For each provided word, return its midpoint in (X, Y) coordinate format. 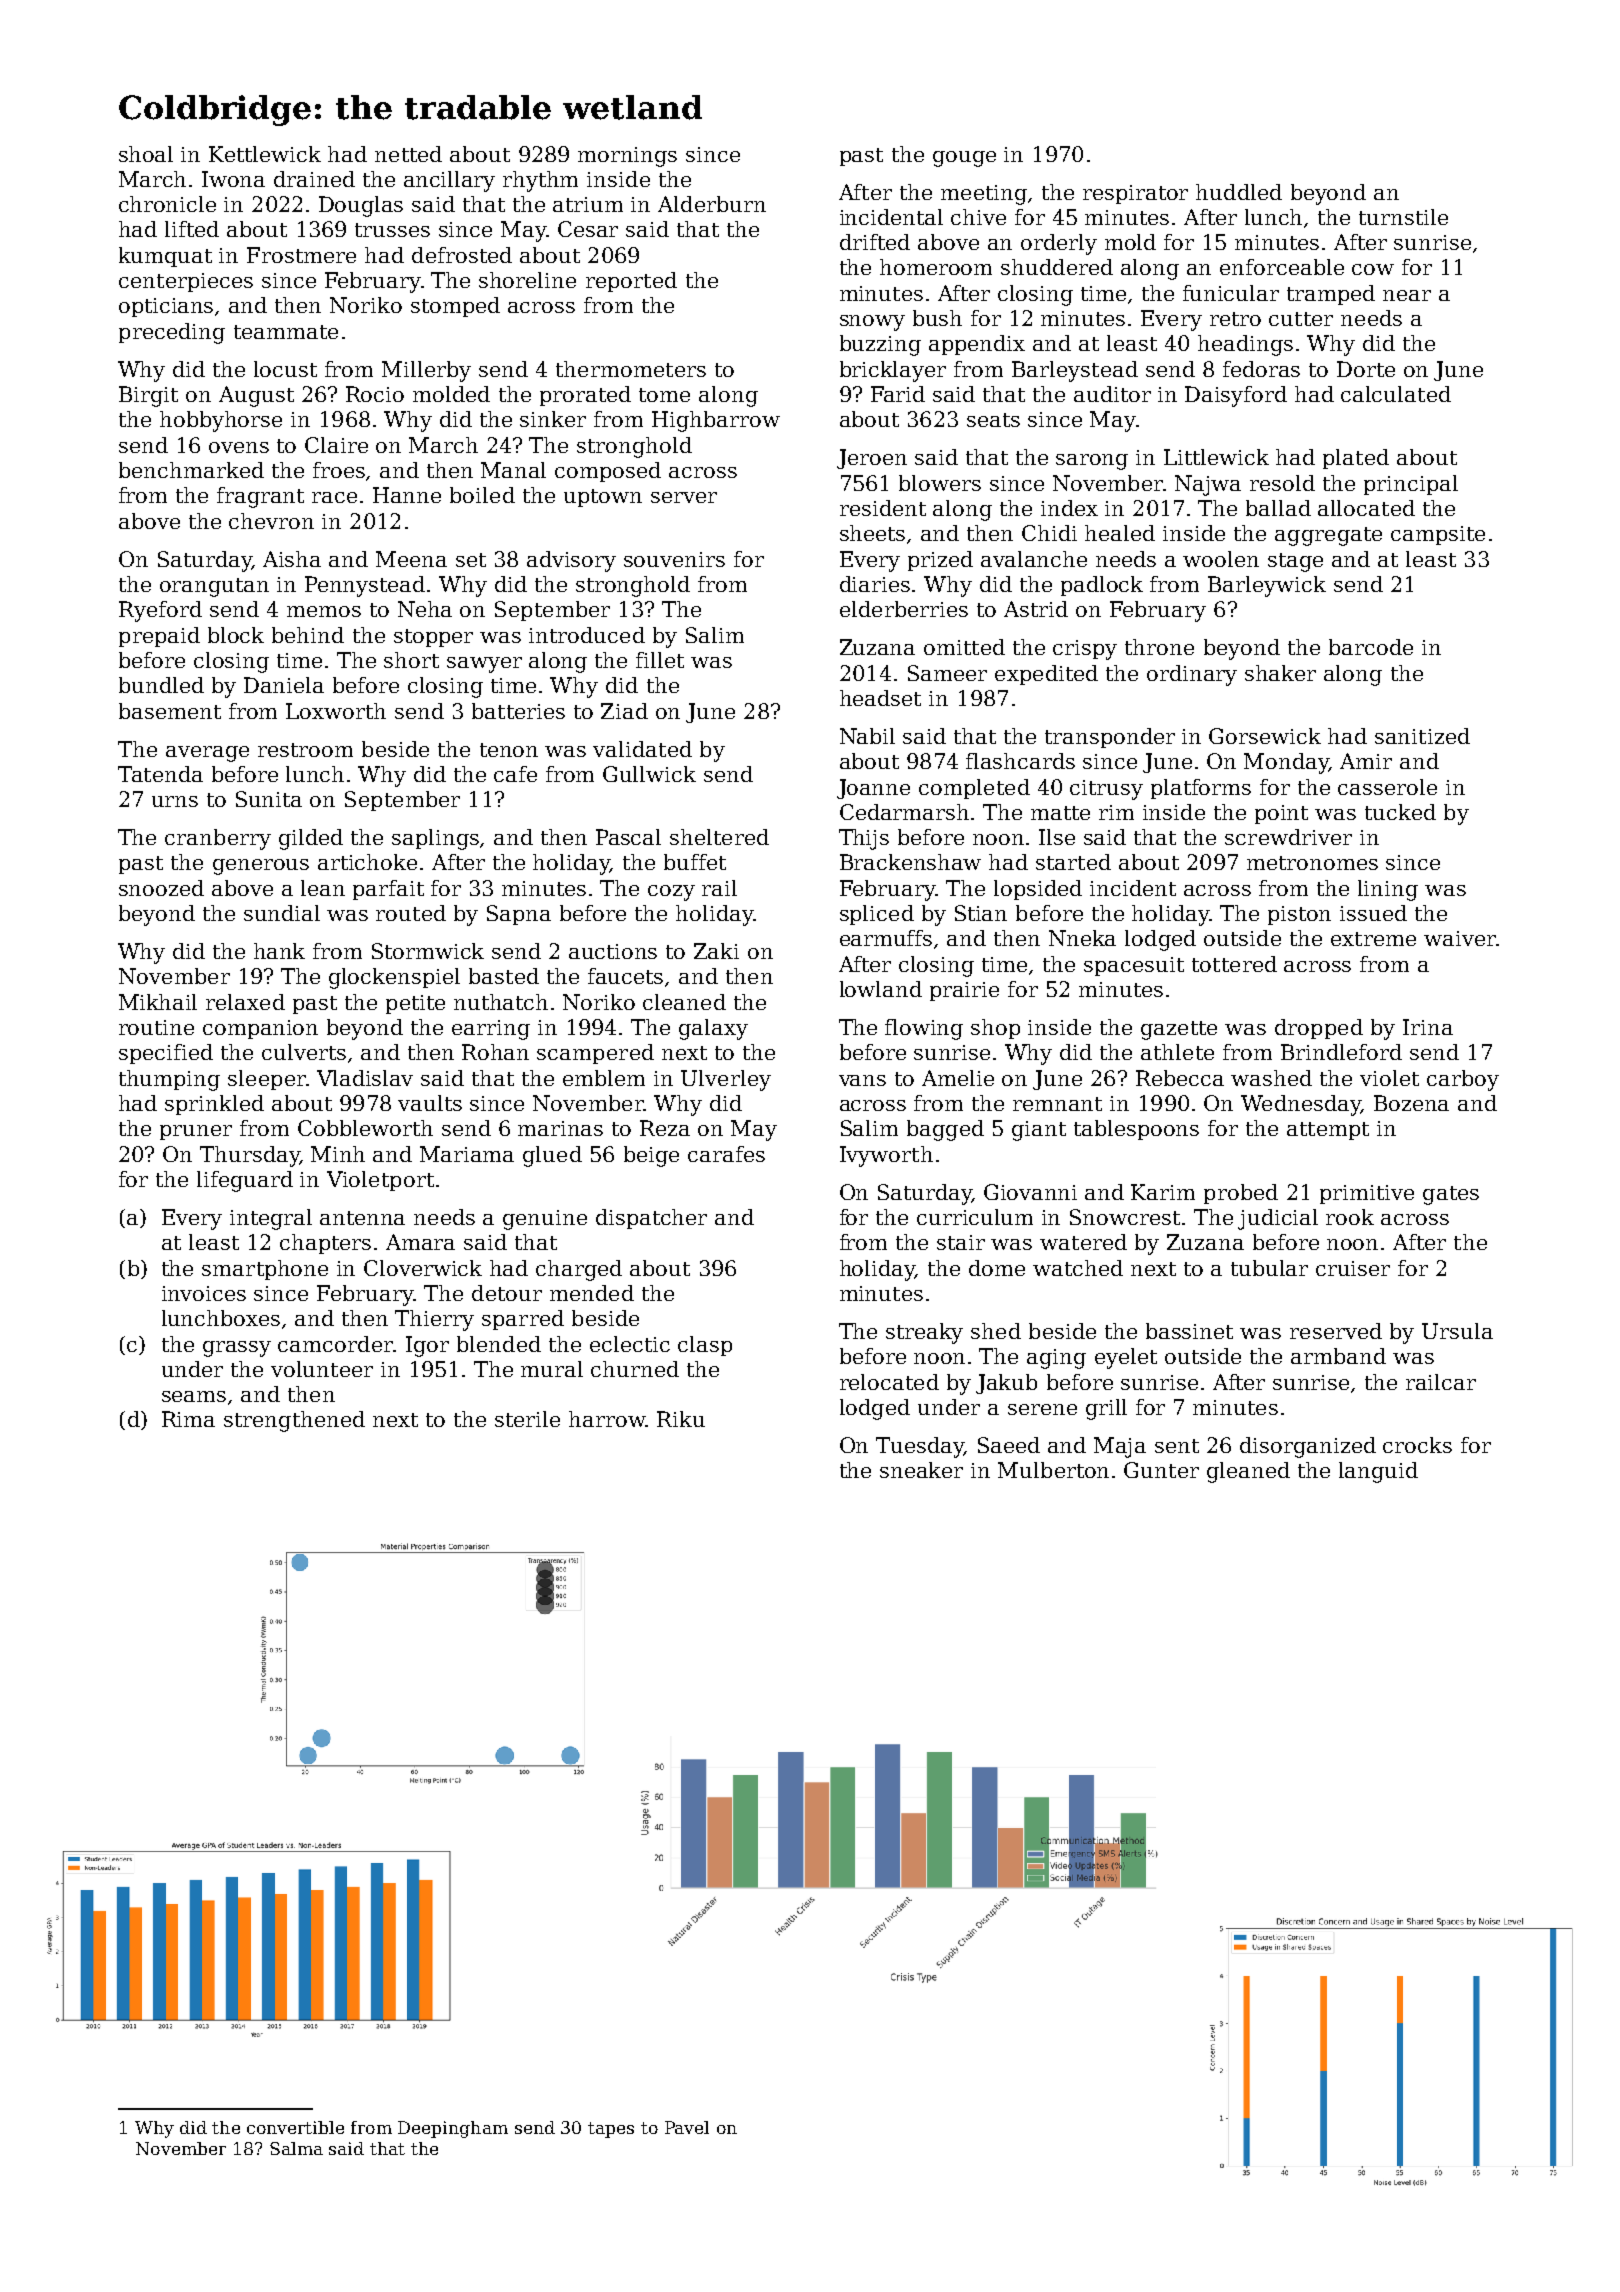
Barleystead (1075, 371)
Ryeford (160, 611)
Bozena (1411, 1103)
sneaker (921, 1470)
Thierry (434, 1320)
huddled (1239, 192)
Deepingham (453, 2129)
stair (961, 1242)
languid (1378, 1472)
